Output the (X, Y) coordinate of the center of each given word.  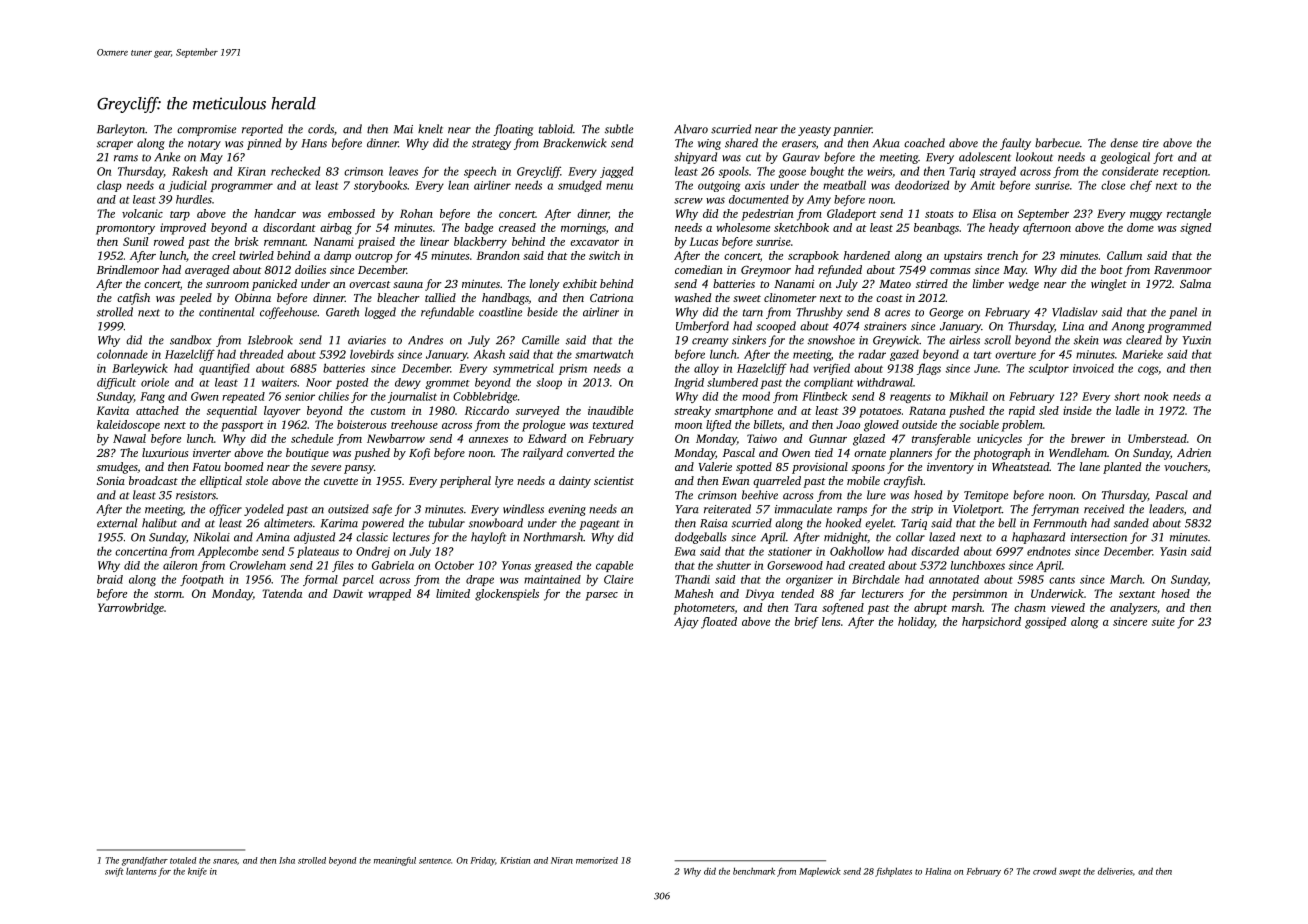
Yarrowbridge (131, 609)
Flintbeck (824, 396)
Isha (287, 860)
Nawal (129, 438)
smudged (580, 186)
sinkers (749, 340)
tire (1151, 143)
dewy (408, 383)
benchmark (754, 871)
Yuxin (1196, 340)
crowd (1045, 871)
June (986, 368)
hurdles (194, 199)
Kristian (515, 860)
